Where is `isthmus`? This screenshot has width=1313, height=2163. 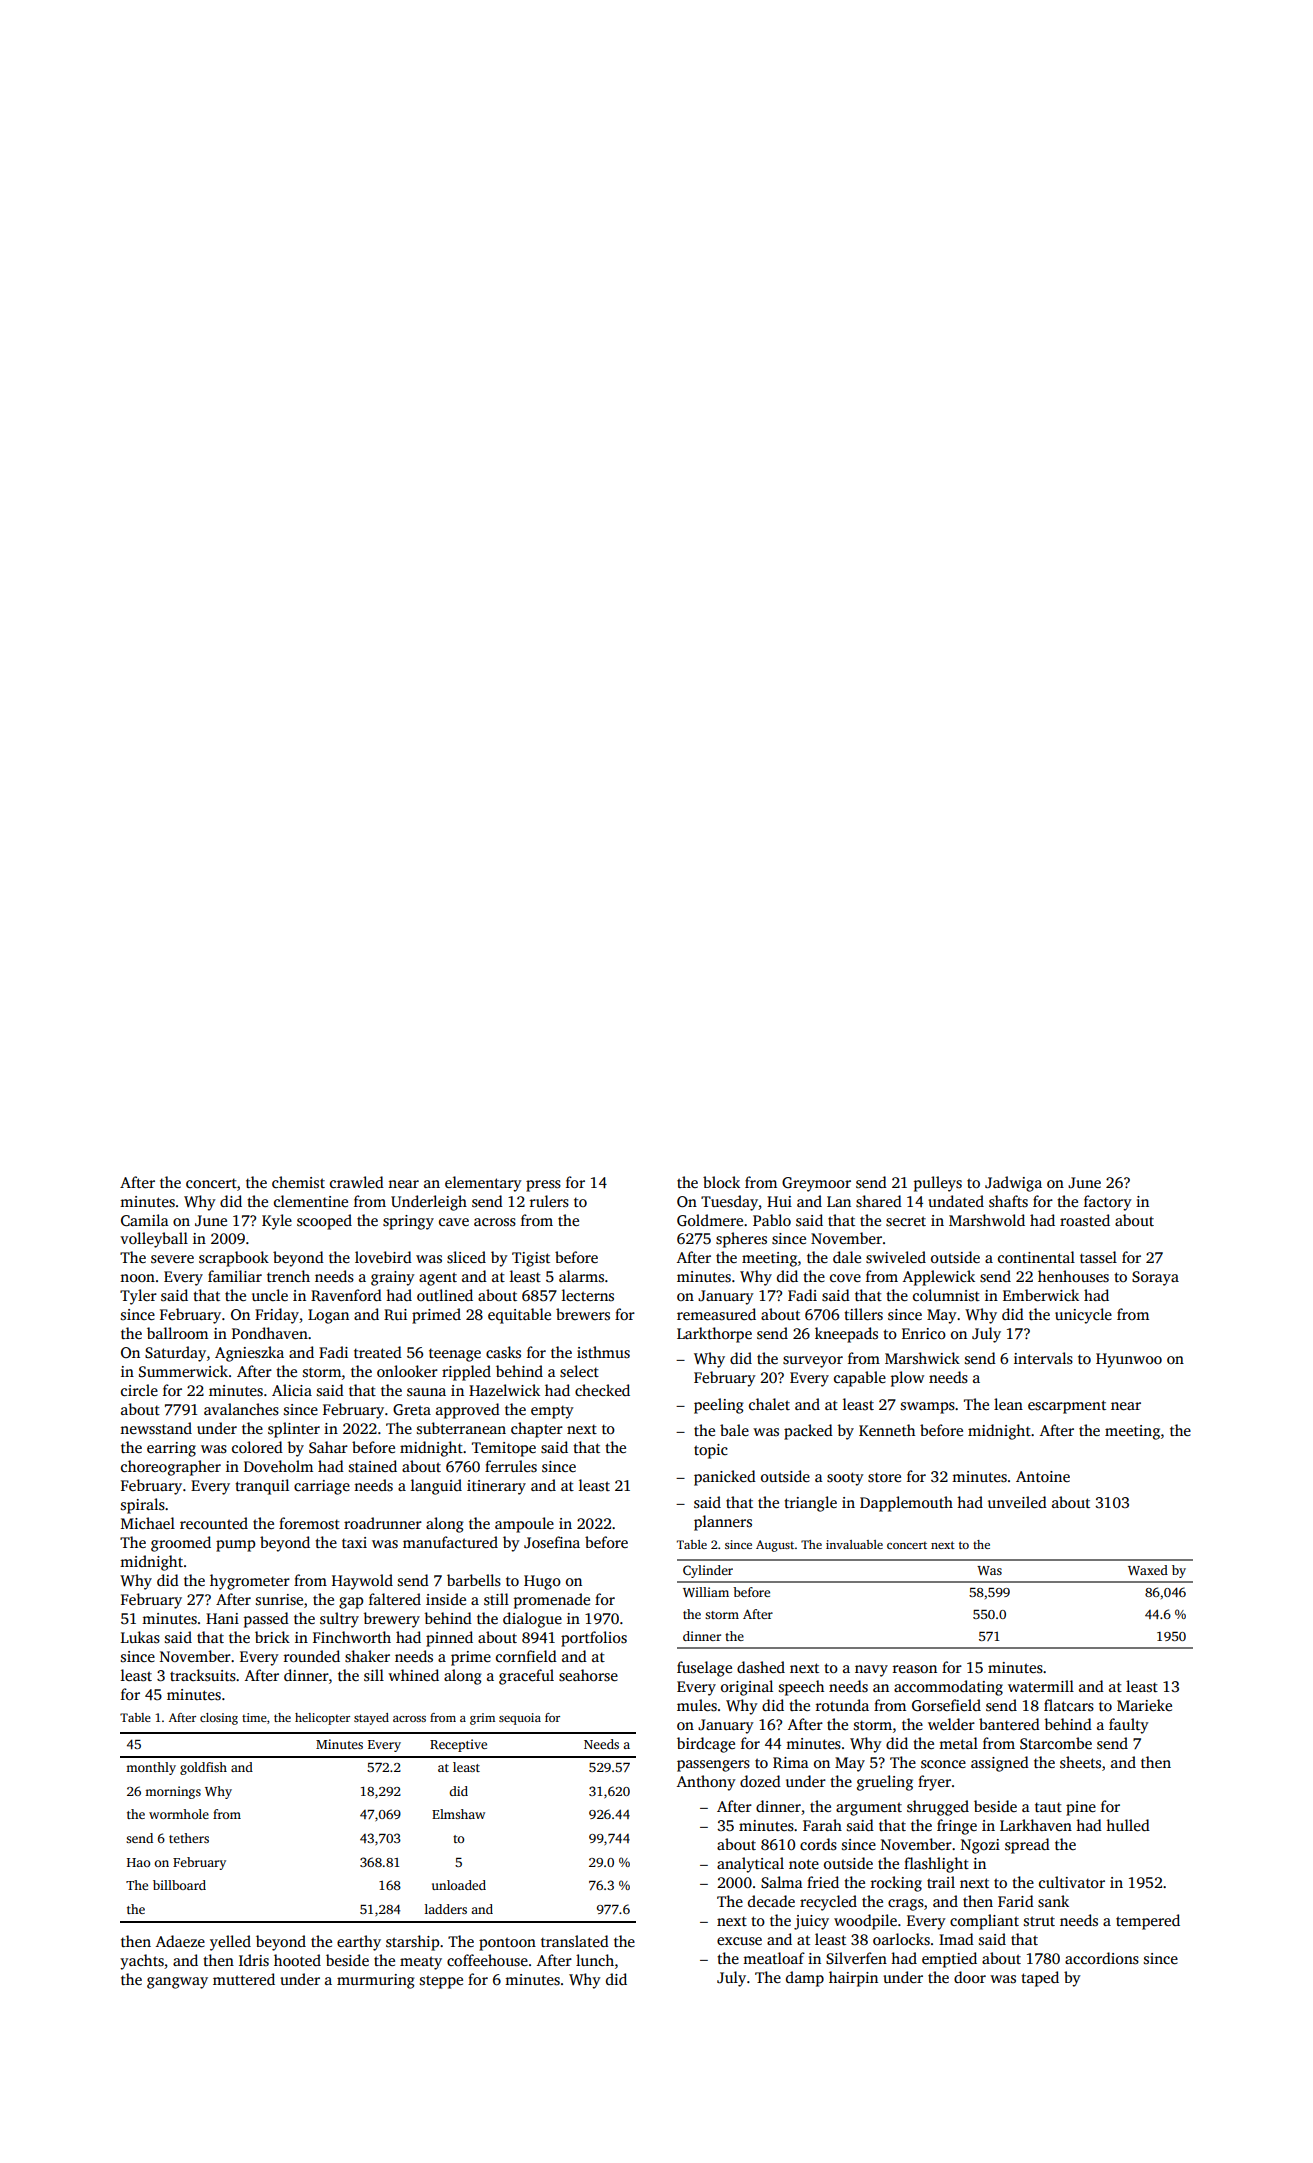
isthmus is located at coordinates (603, 1352).
